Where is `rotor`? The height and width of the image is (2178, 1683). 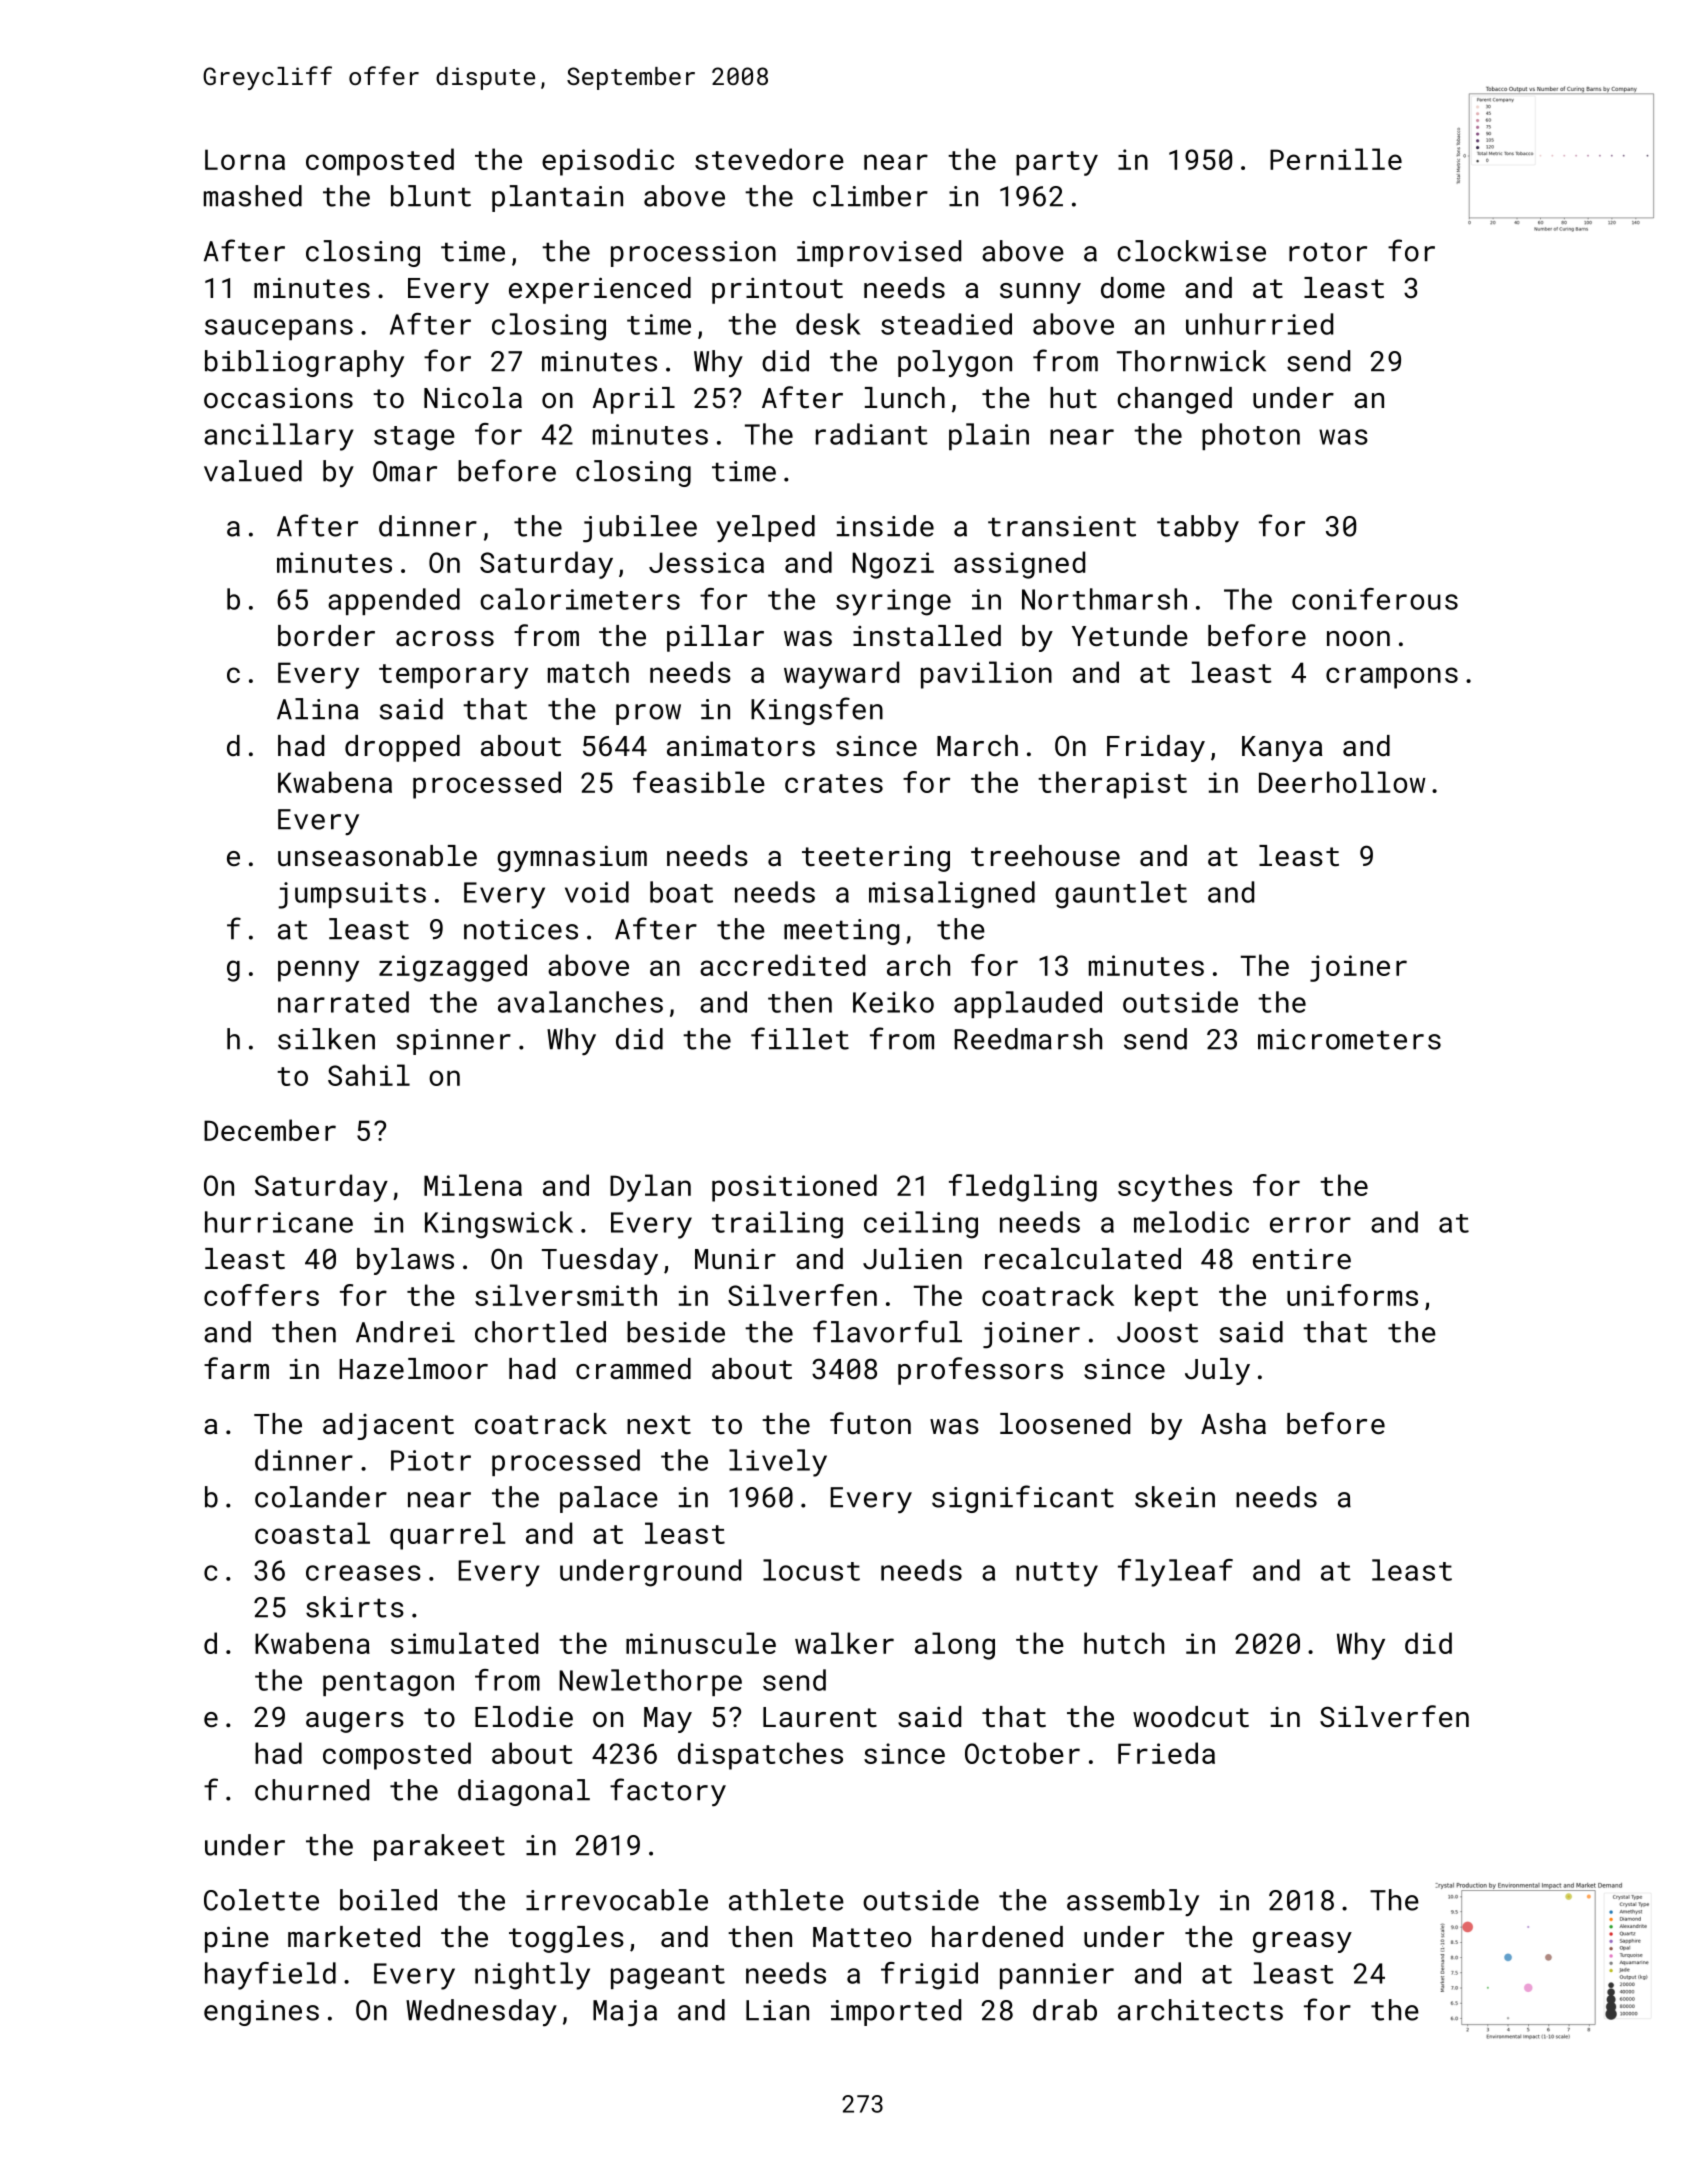
rotor is located at coordinates (1328, 252).
